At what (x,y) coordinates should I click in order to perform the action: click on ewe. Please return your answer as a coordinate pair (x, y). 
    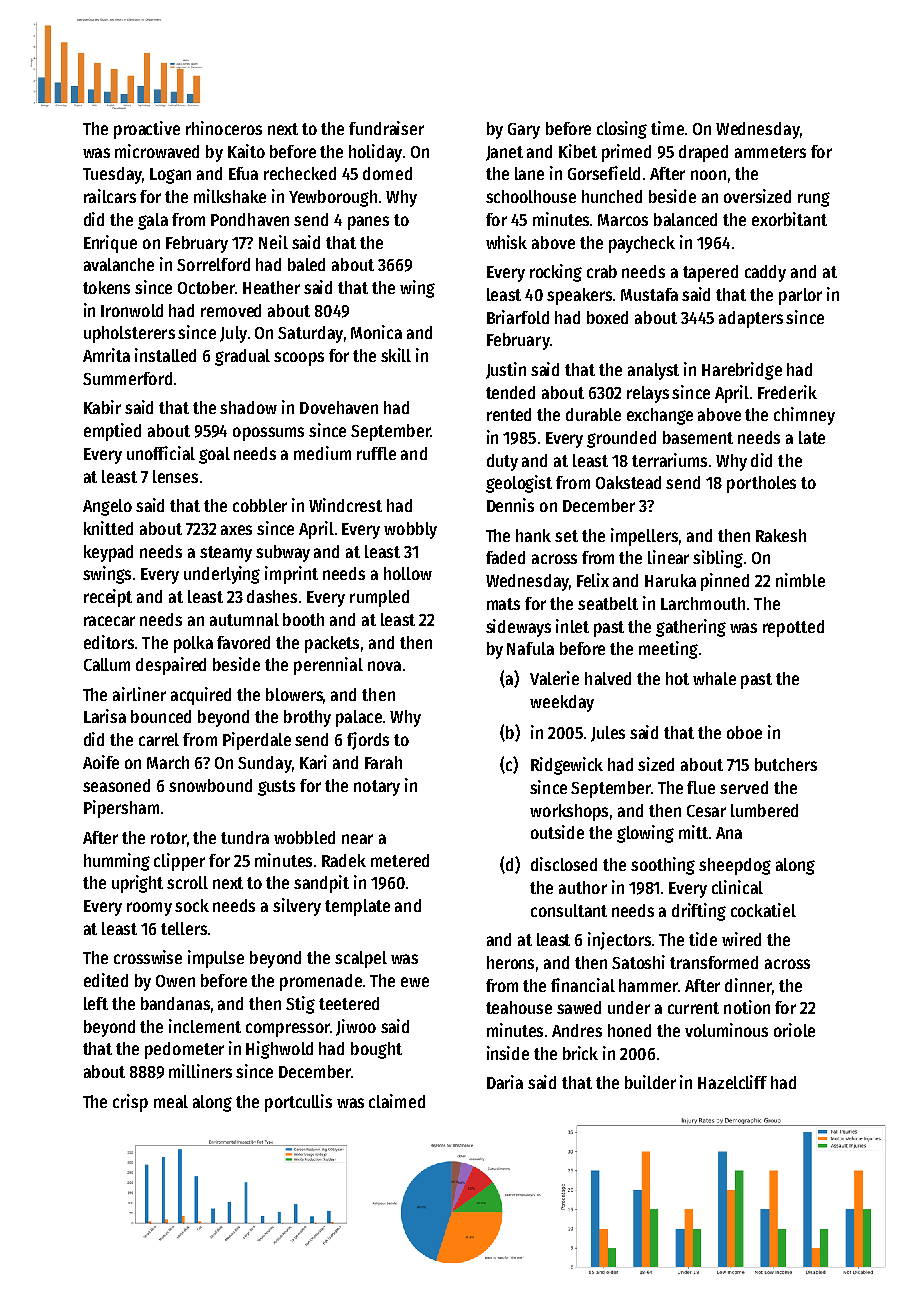
    Looking at the image, I should click on (415, 982).
